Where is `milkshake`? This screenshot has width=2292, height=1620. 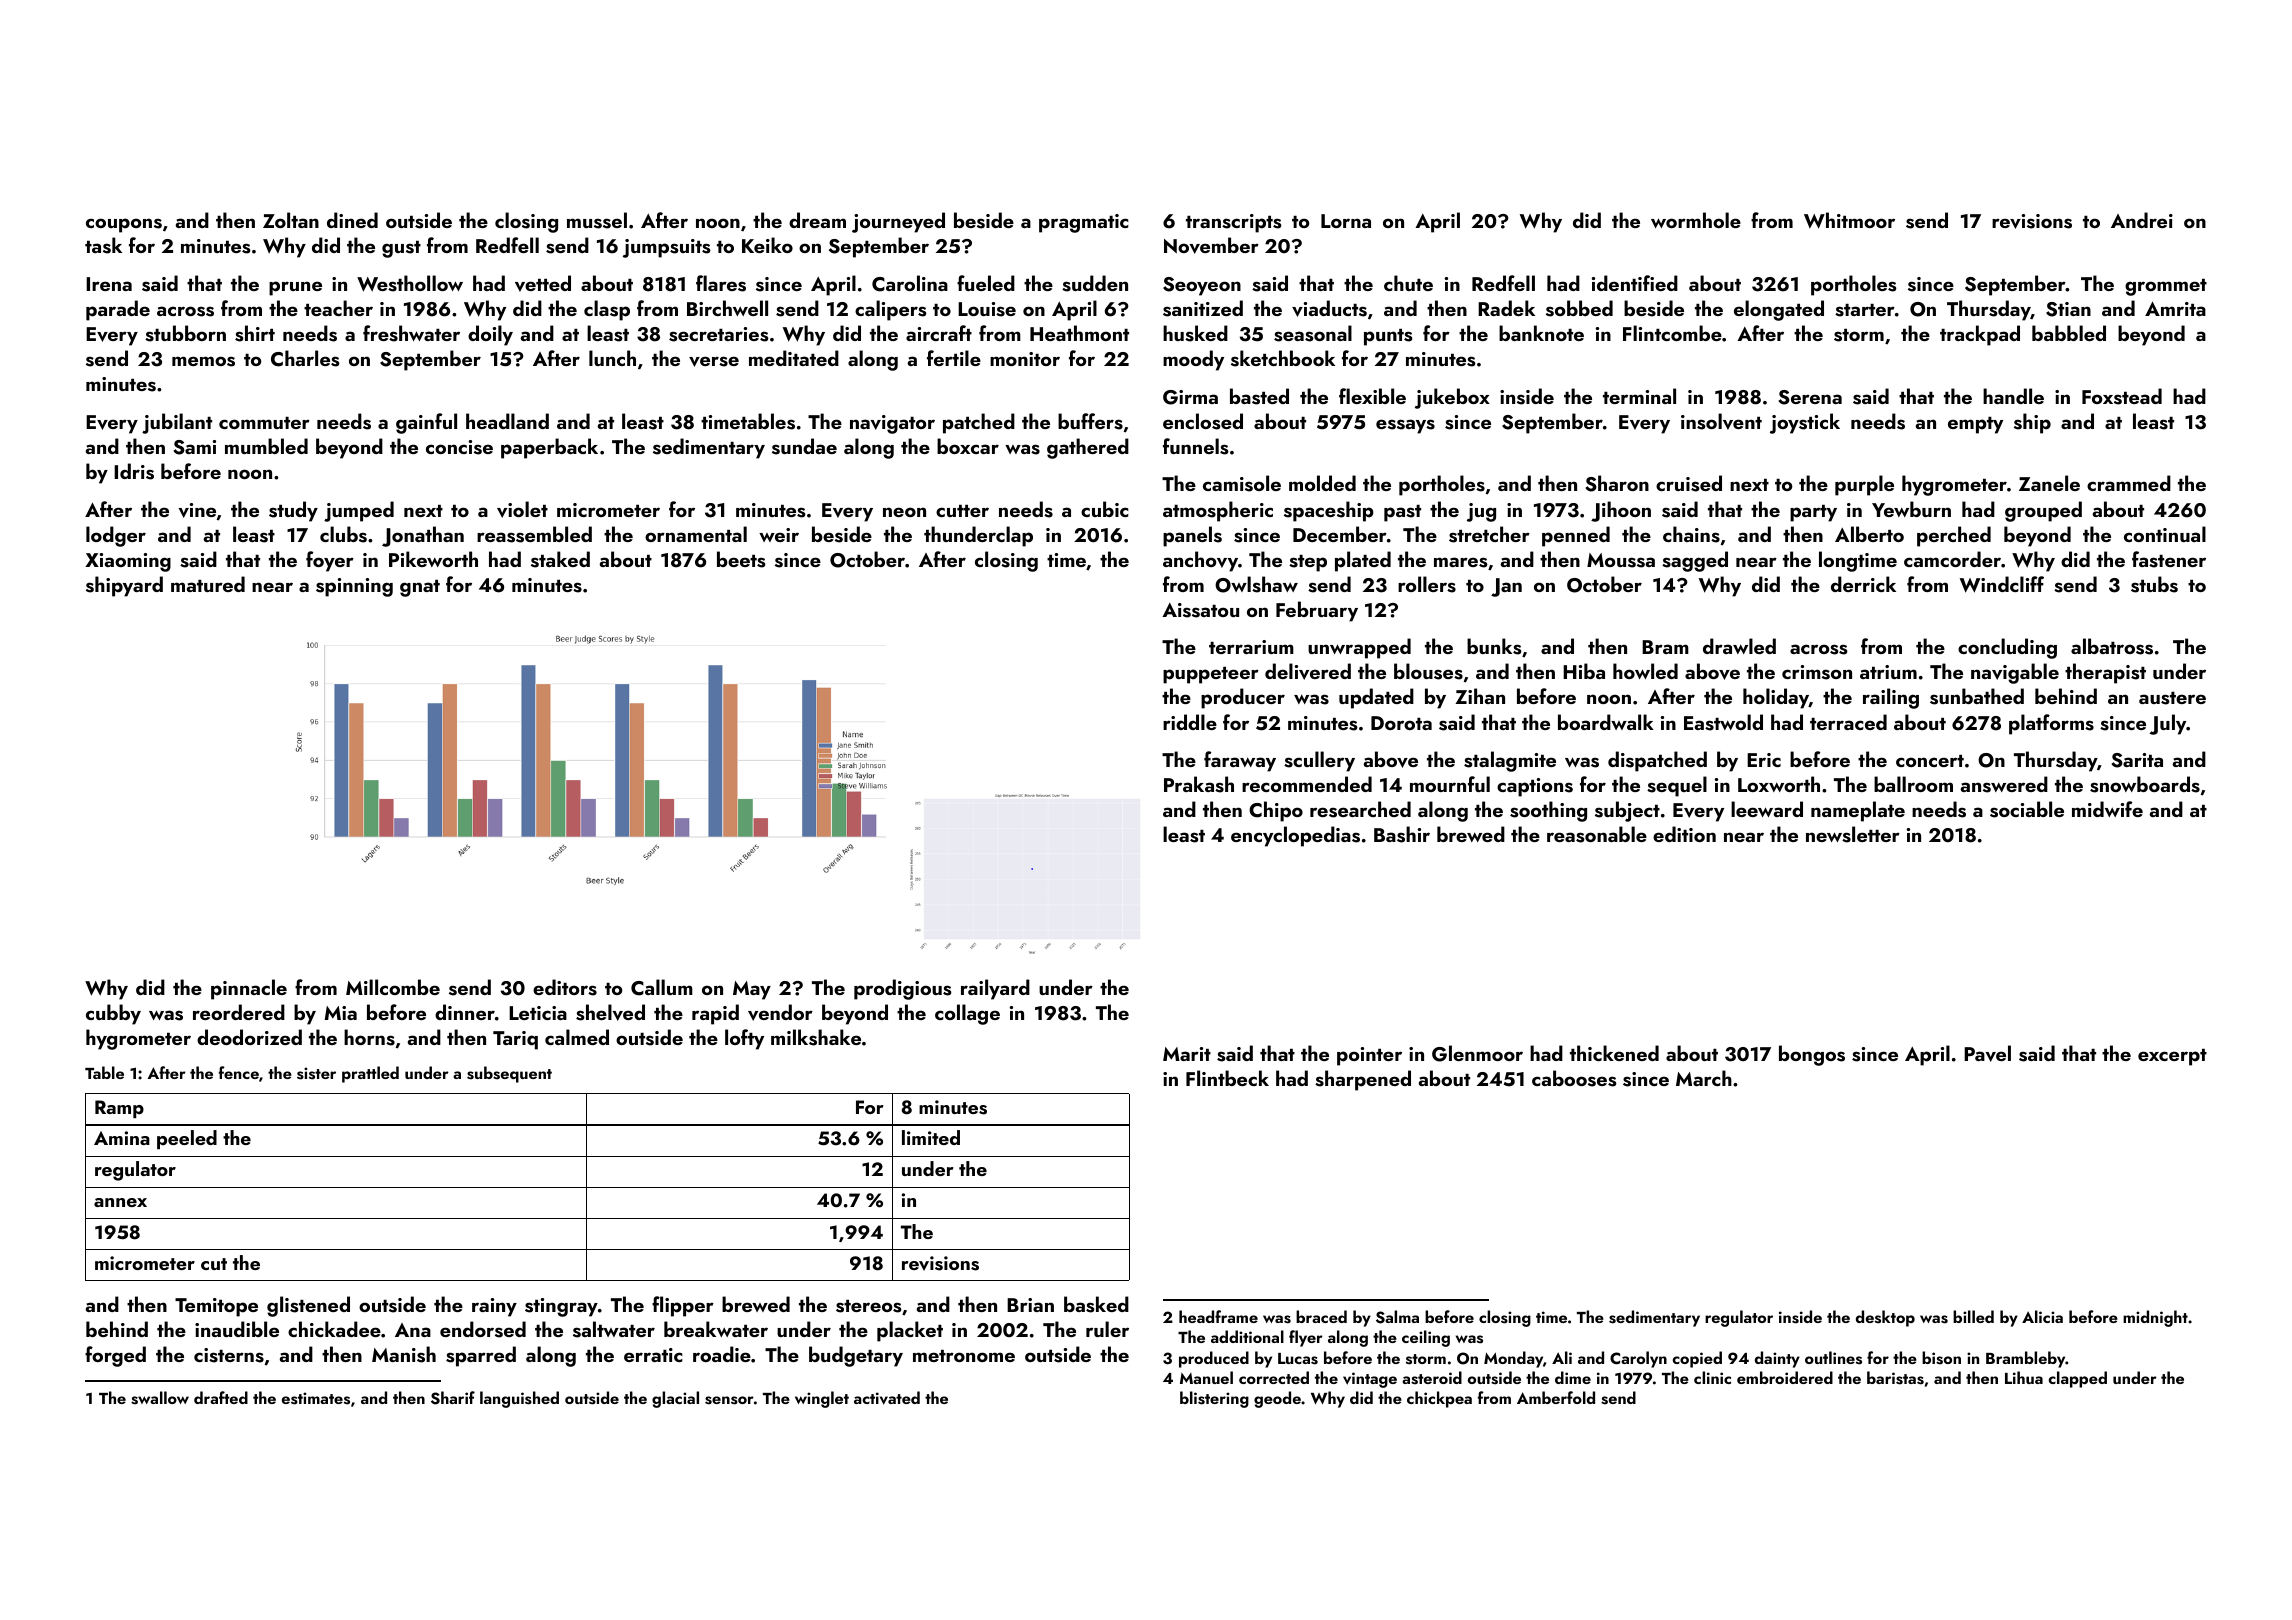 milkshake is located at coordinates (816, 1037).
